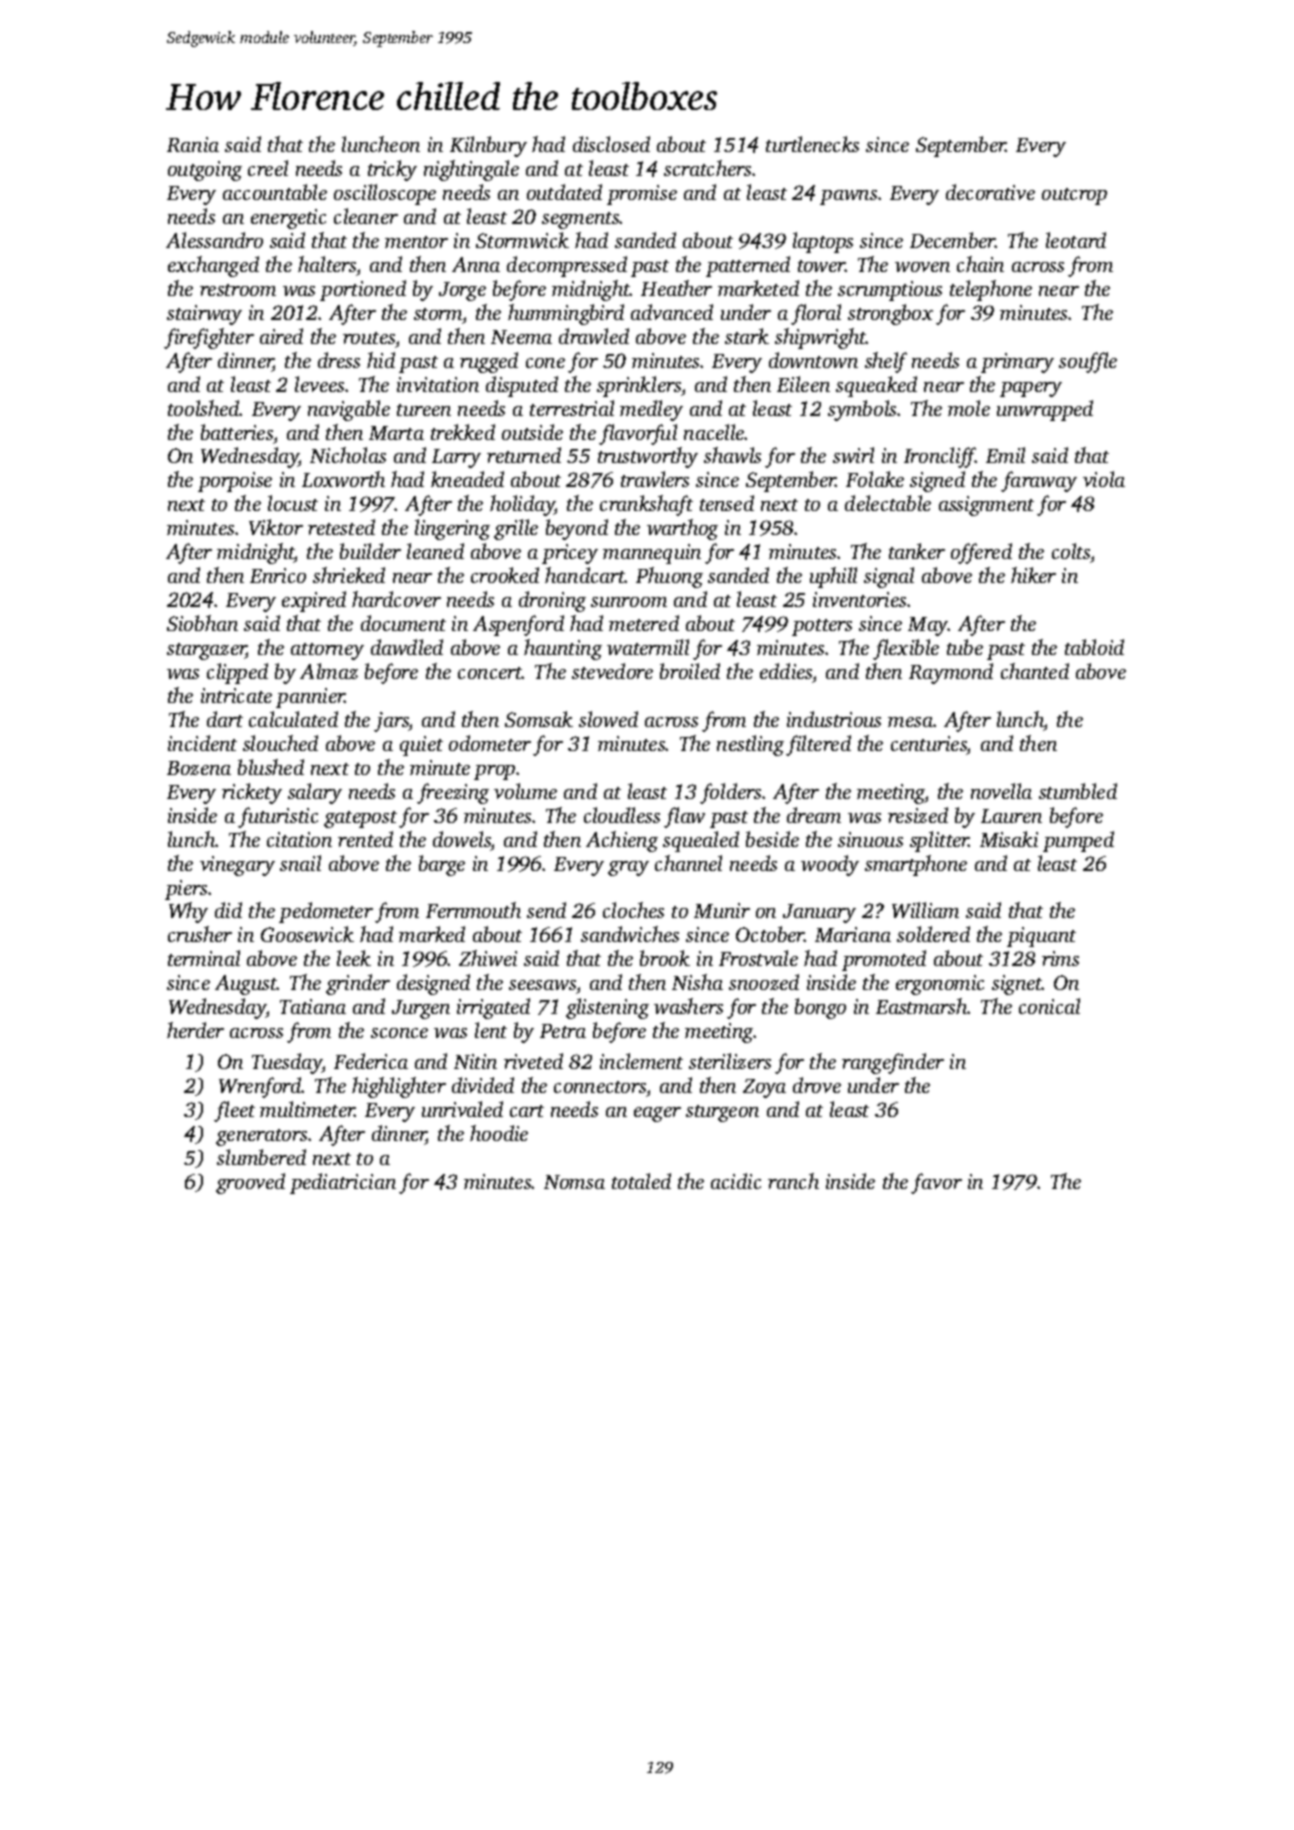  What do you see at coordinates (490, 673) in the document?
I see `concert` at bounding box center [490, 673].
